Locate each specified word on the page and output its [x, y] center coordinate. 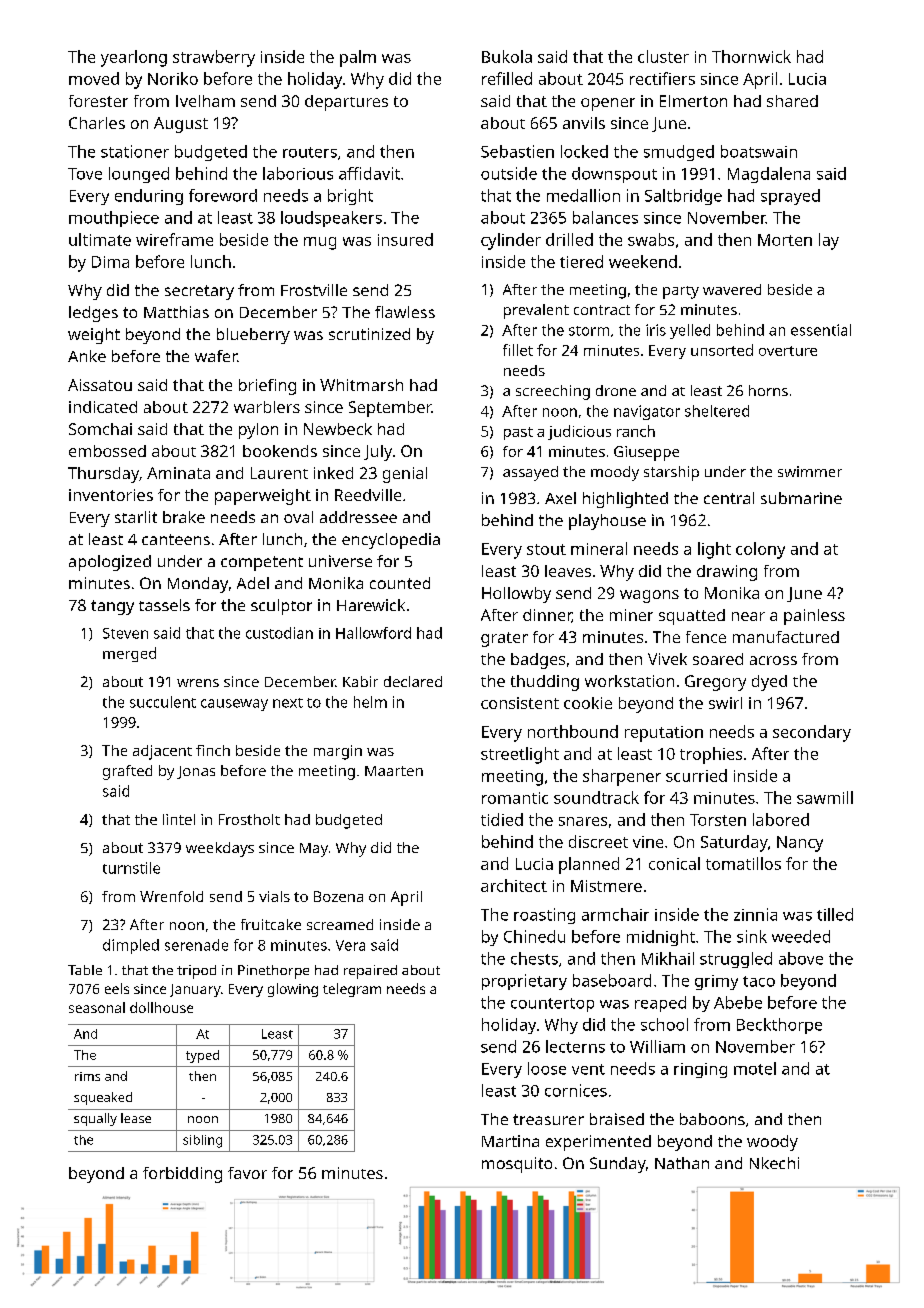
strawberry [214, 58]
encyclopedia [391, 541]
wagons [649, 596]
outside [509, 173]
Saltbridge [683, 197]
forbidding [182, 1175]
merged [129, 654]
